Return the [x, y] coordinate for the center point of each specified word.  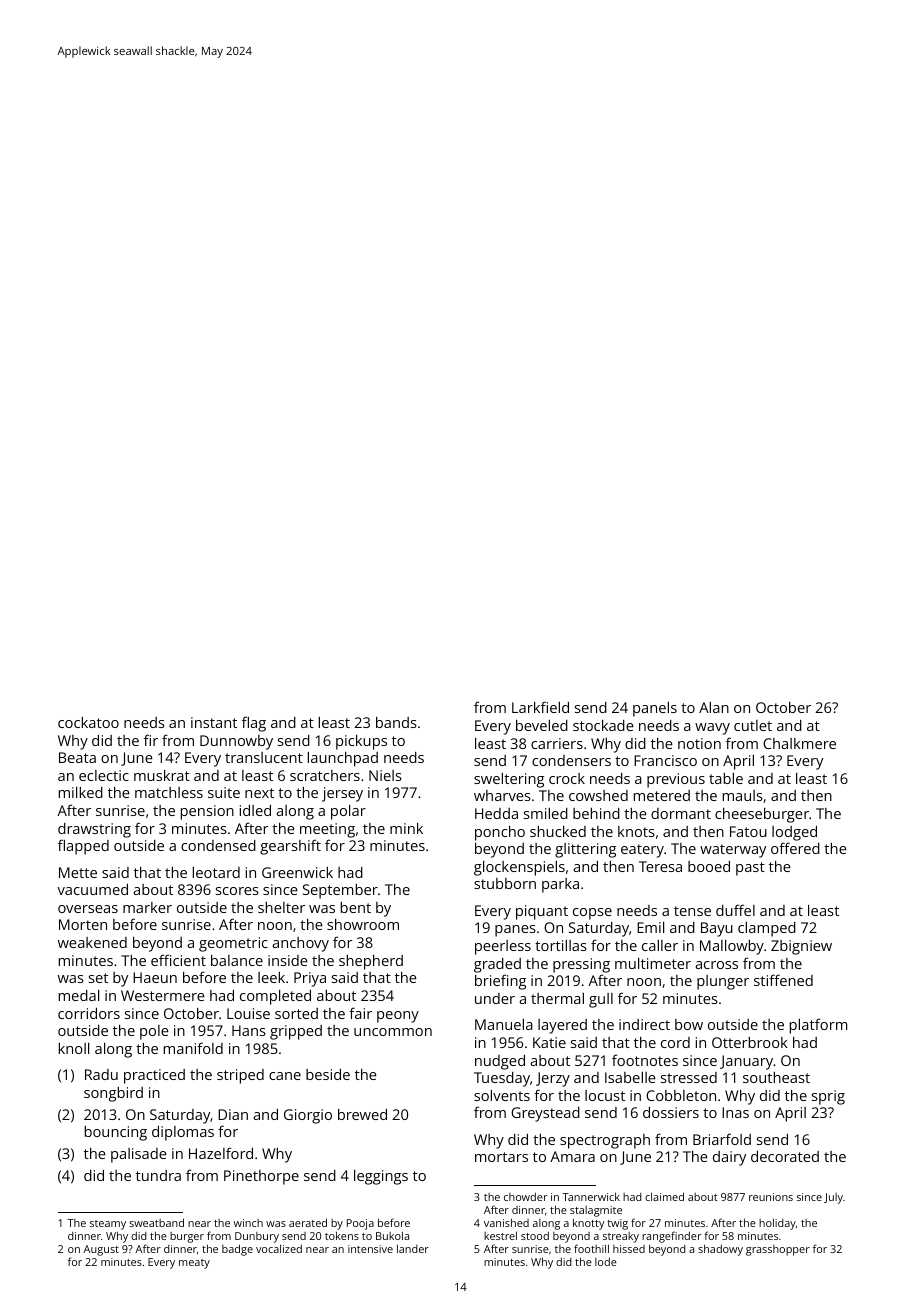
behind [596, 813]
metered [662, 795]
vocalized [279, 1249]
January [747, 1062]
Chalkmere [799, 743]
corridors [89, 1013]
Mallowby [732, 947]
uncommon [393, 1032]
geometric [233, 944]
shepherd [371, 962]
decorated [785, 1156]
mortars [501, 1157]
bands [396, 722]
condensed [218, 845]
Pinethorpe [261, 1177]
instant [214, 722]
